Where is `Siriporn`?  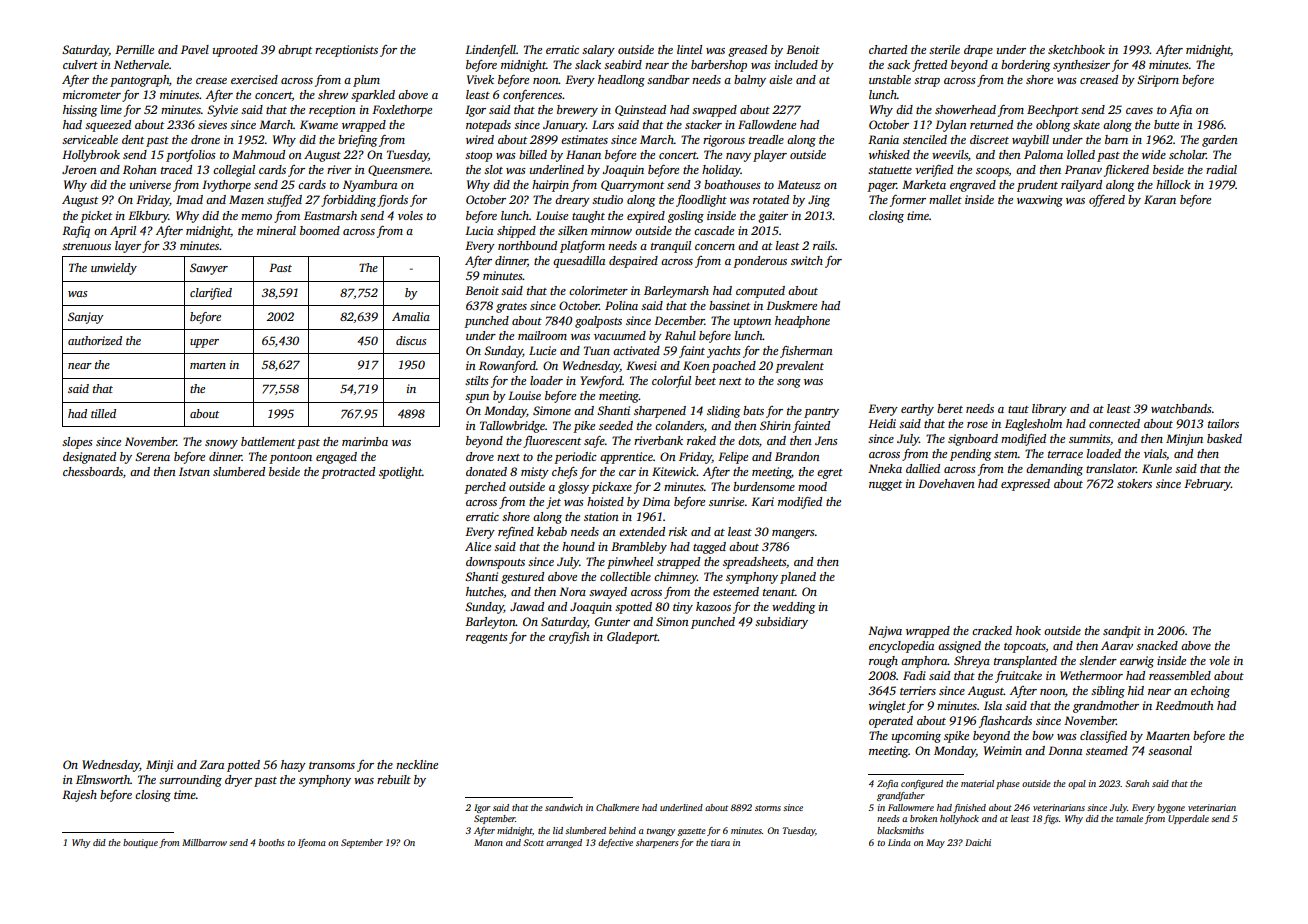
Siriporn is located at coordinates (1158, 81).
